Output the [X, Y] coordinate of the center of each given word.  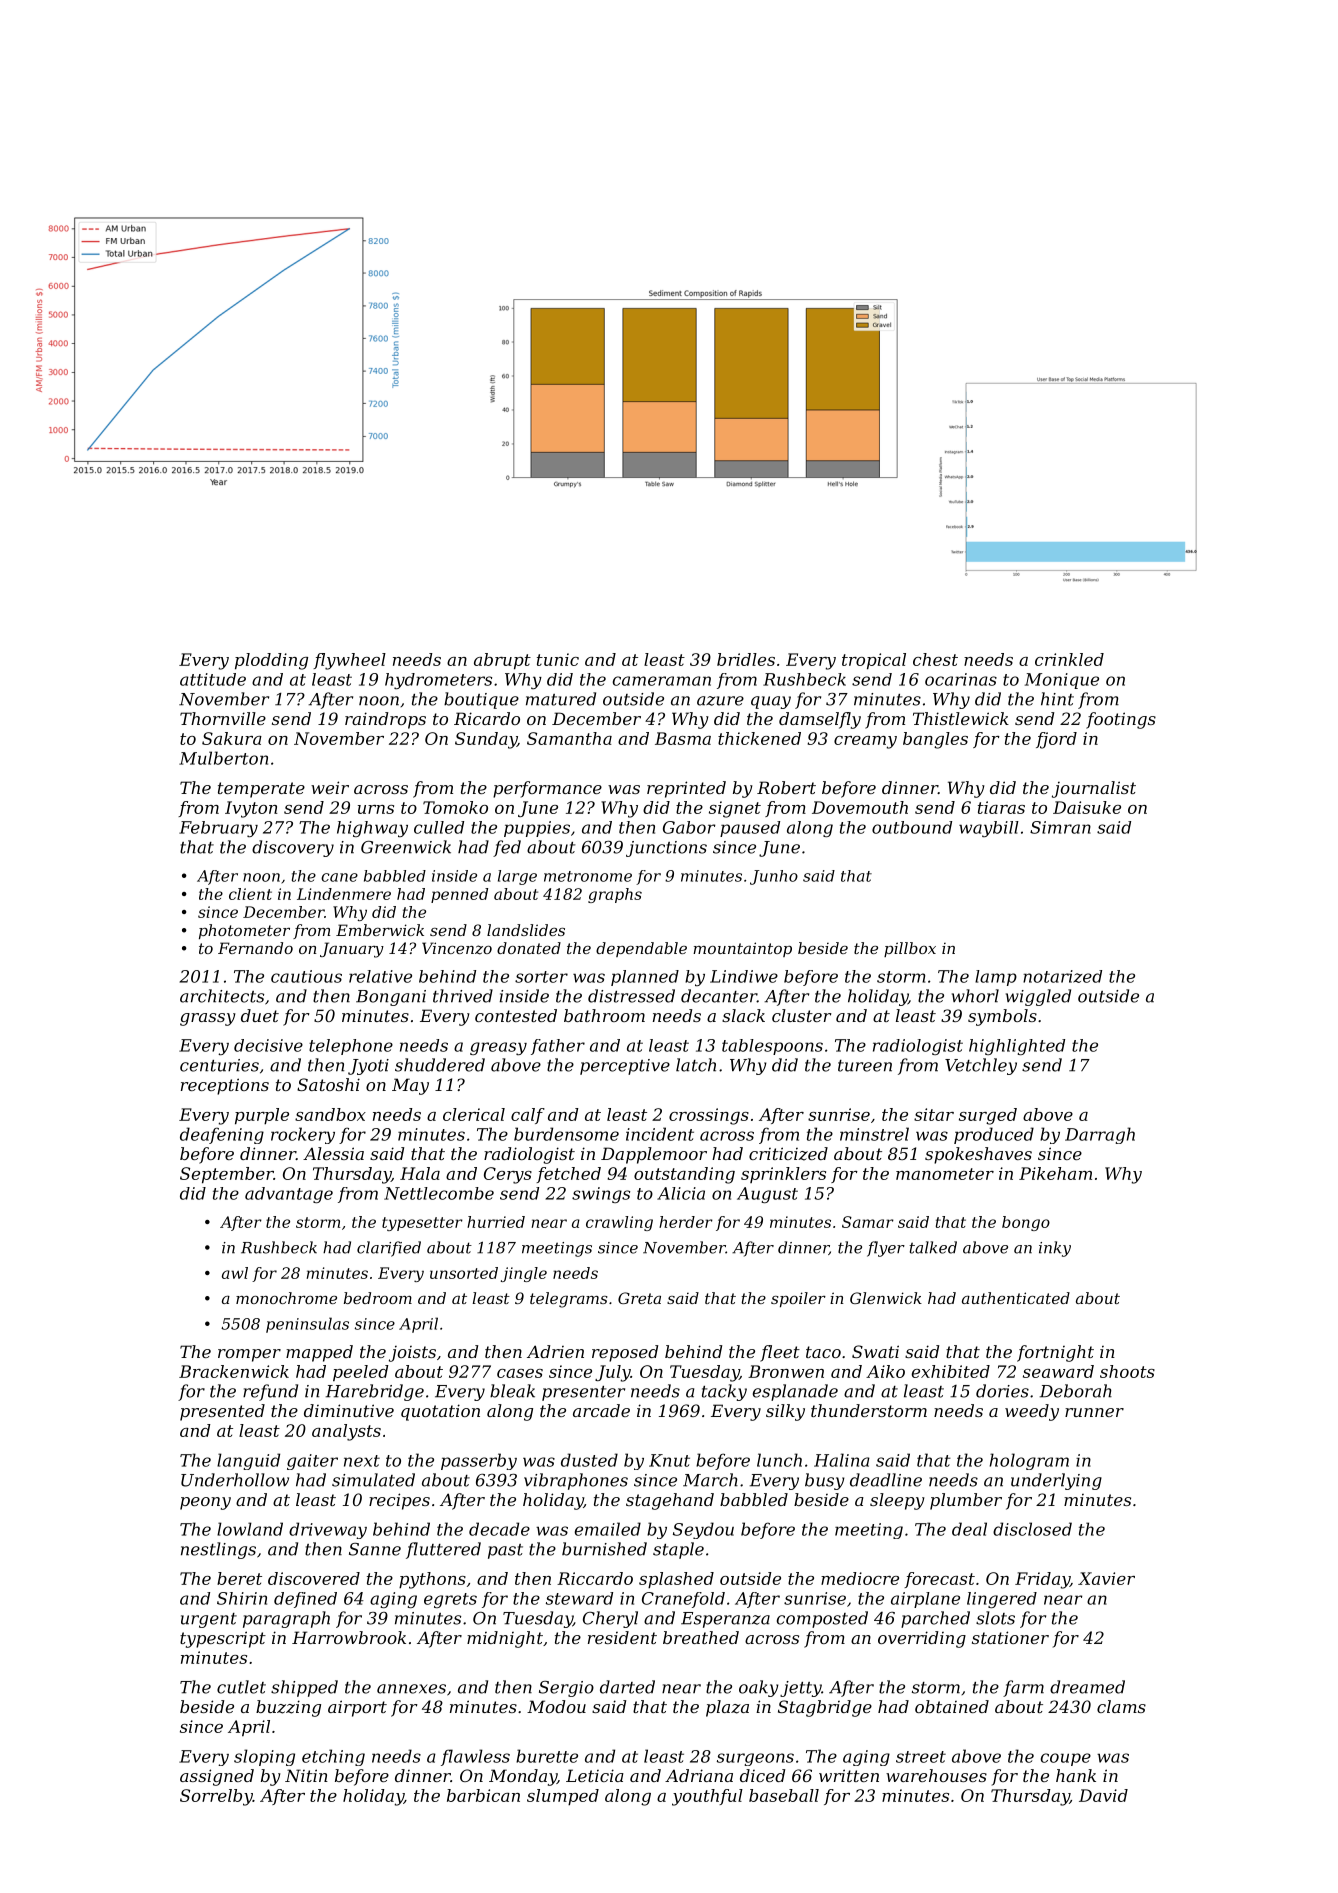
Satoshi [328, 1084]
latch [696, 1065]
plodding [271, 661]
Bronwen [786, 1371]
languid [248, 1461]
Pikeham [1055, 1173]
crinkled [1069, 659]
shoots [1127, 1371]
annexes [411, 1689]
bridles [746, 659]
